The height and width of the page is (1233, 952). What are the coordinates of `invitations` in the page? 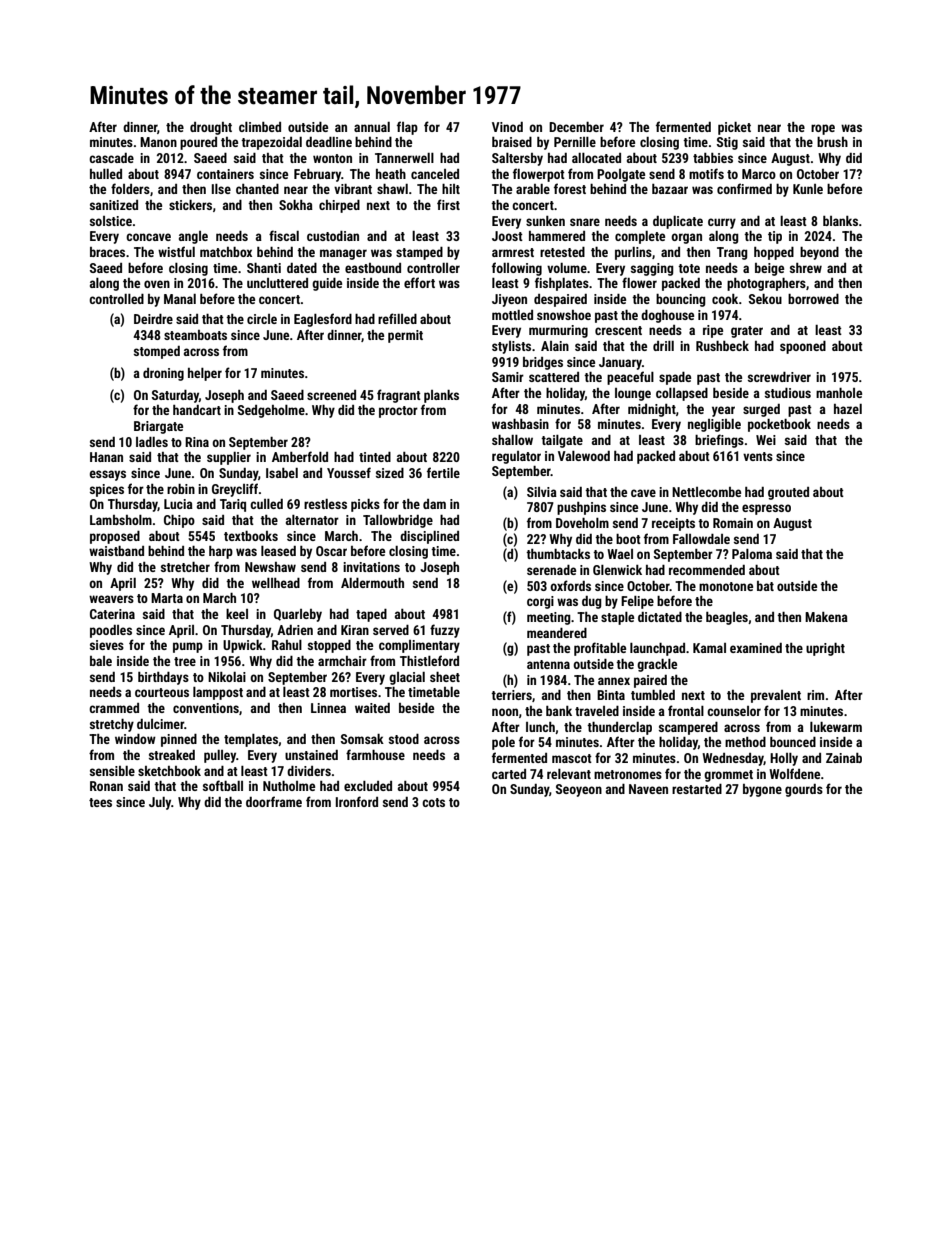 It's located at (371, 567).
